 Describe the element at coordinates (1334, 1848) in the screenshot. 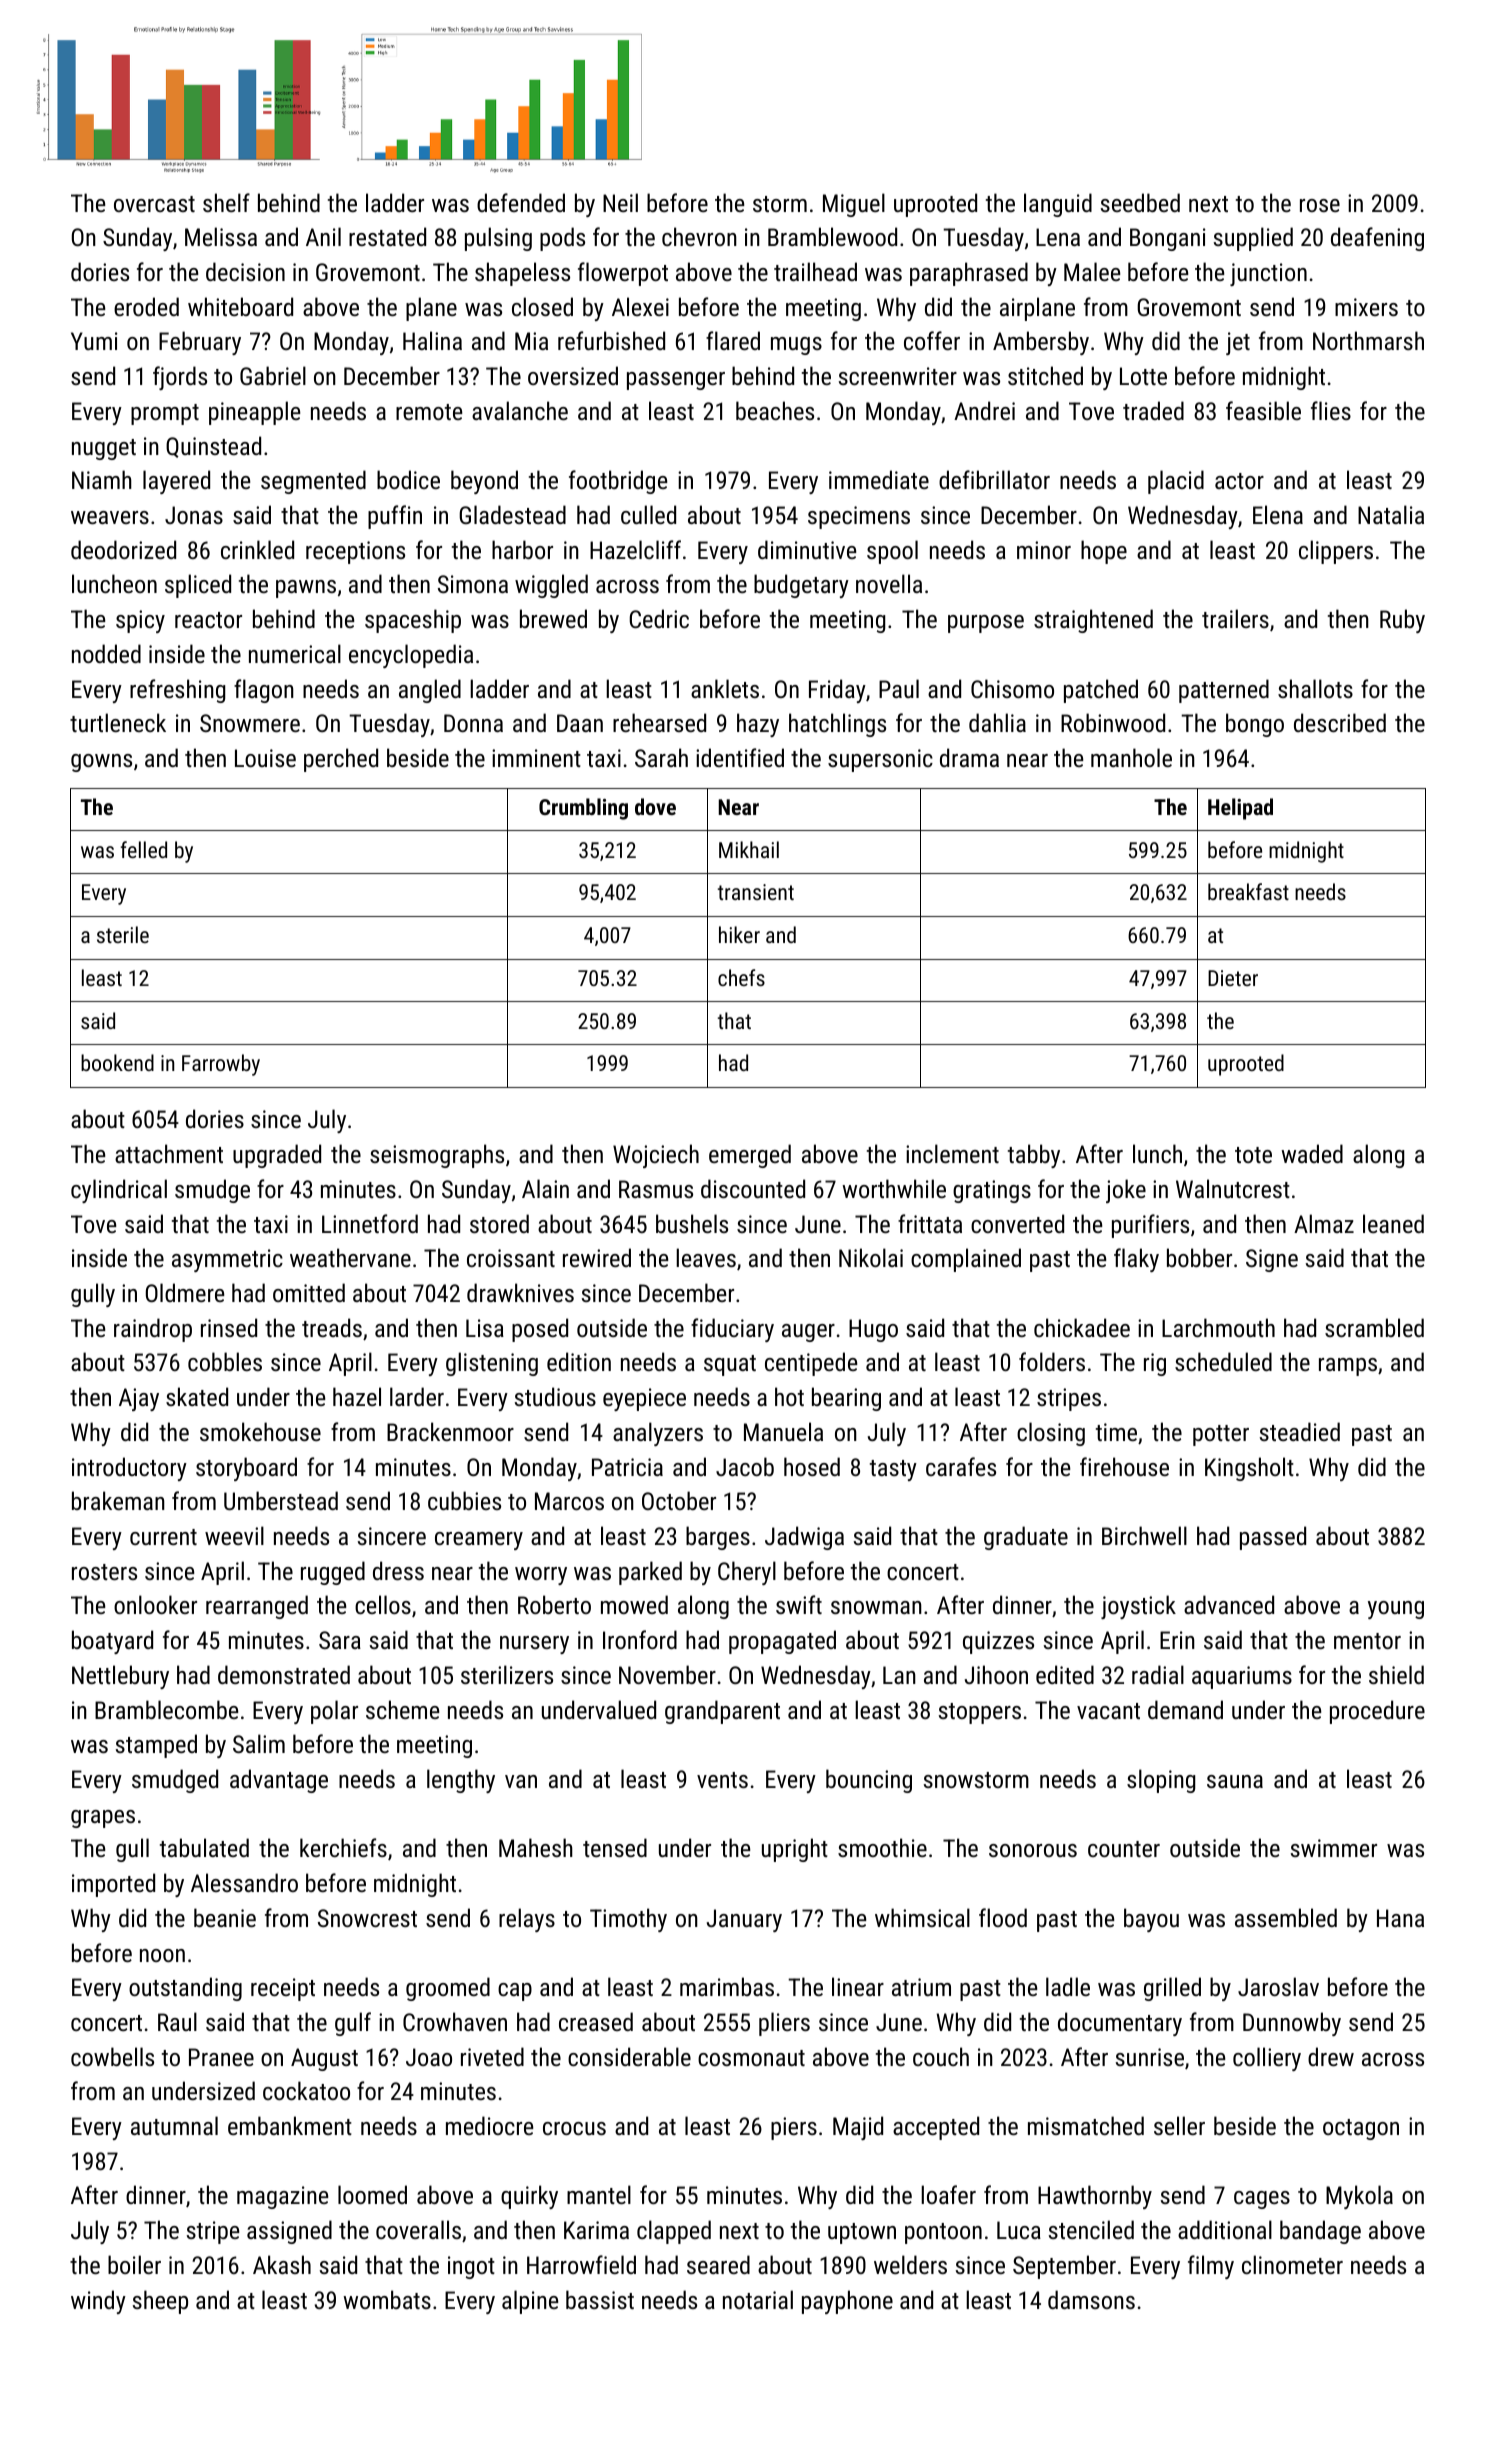

I see `swimmer` at that location.
